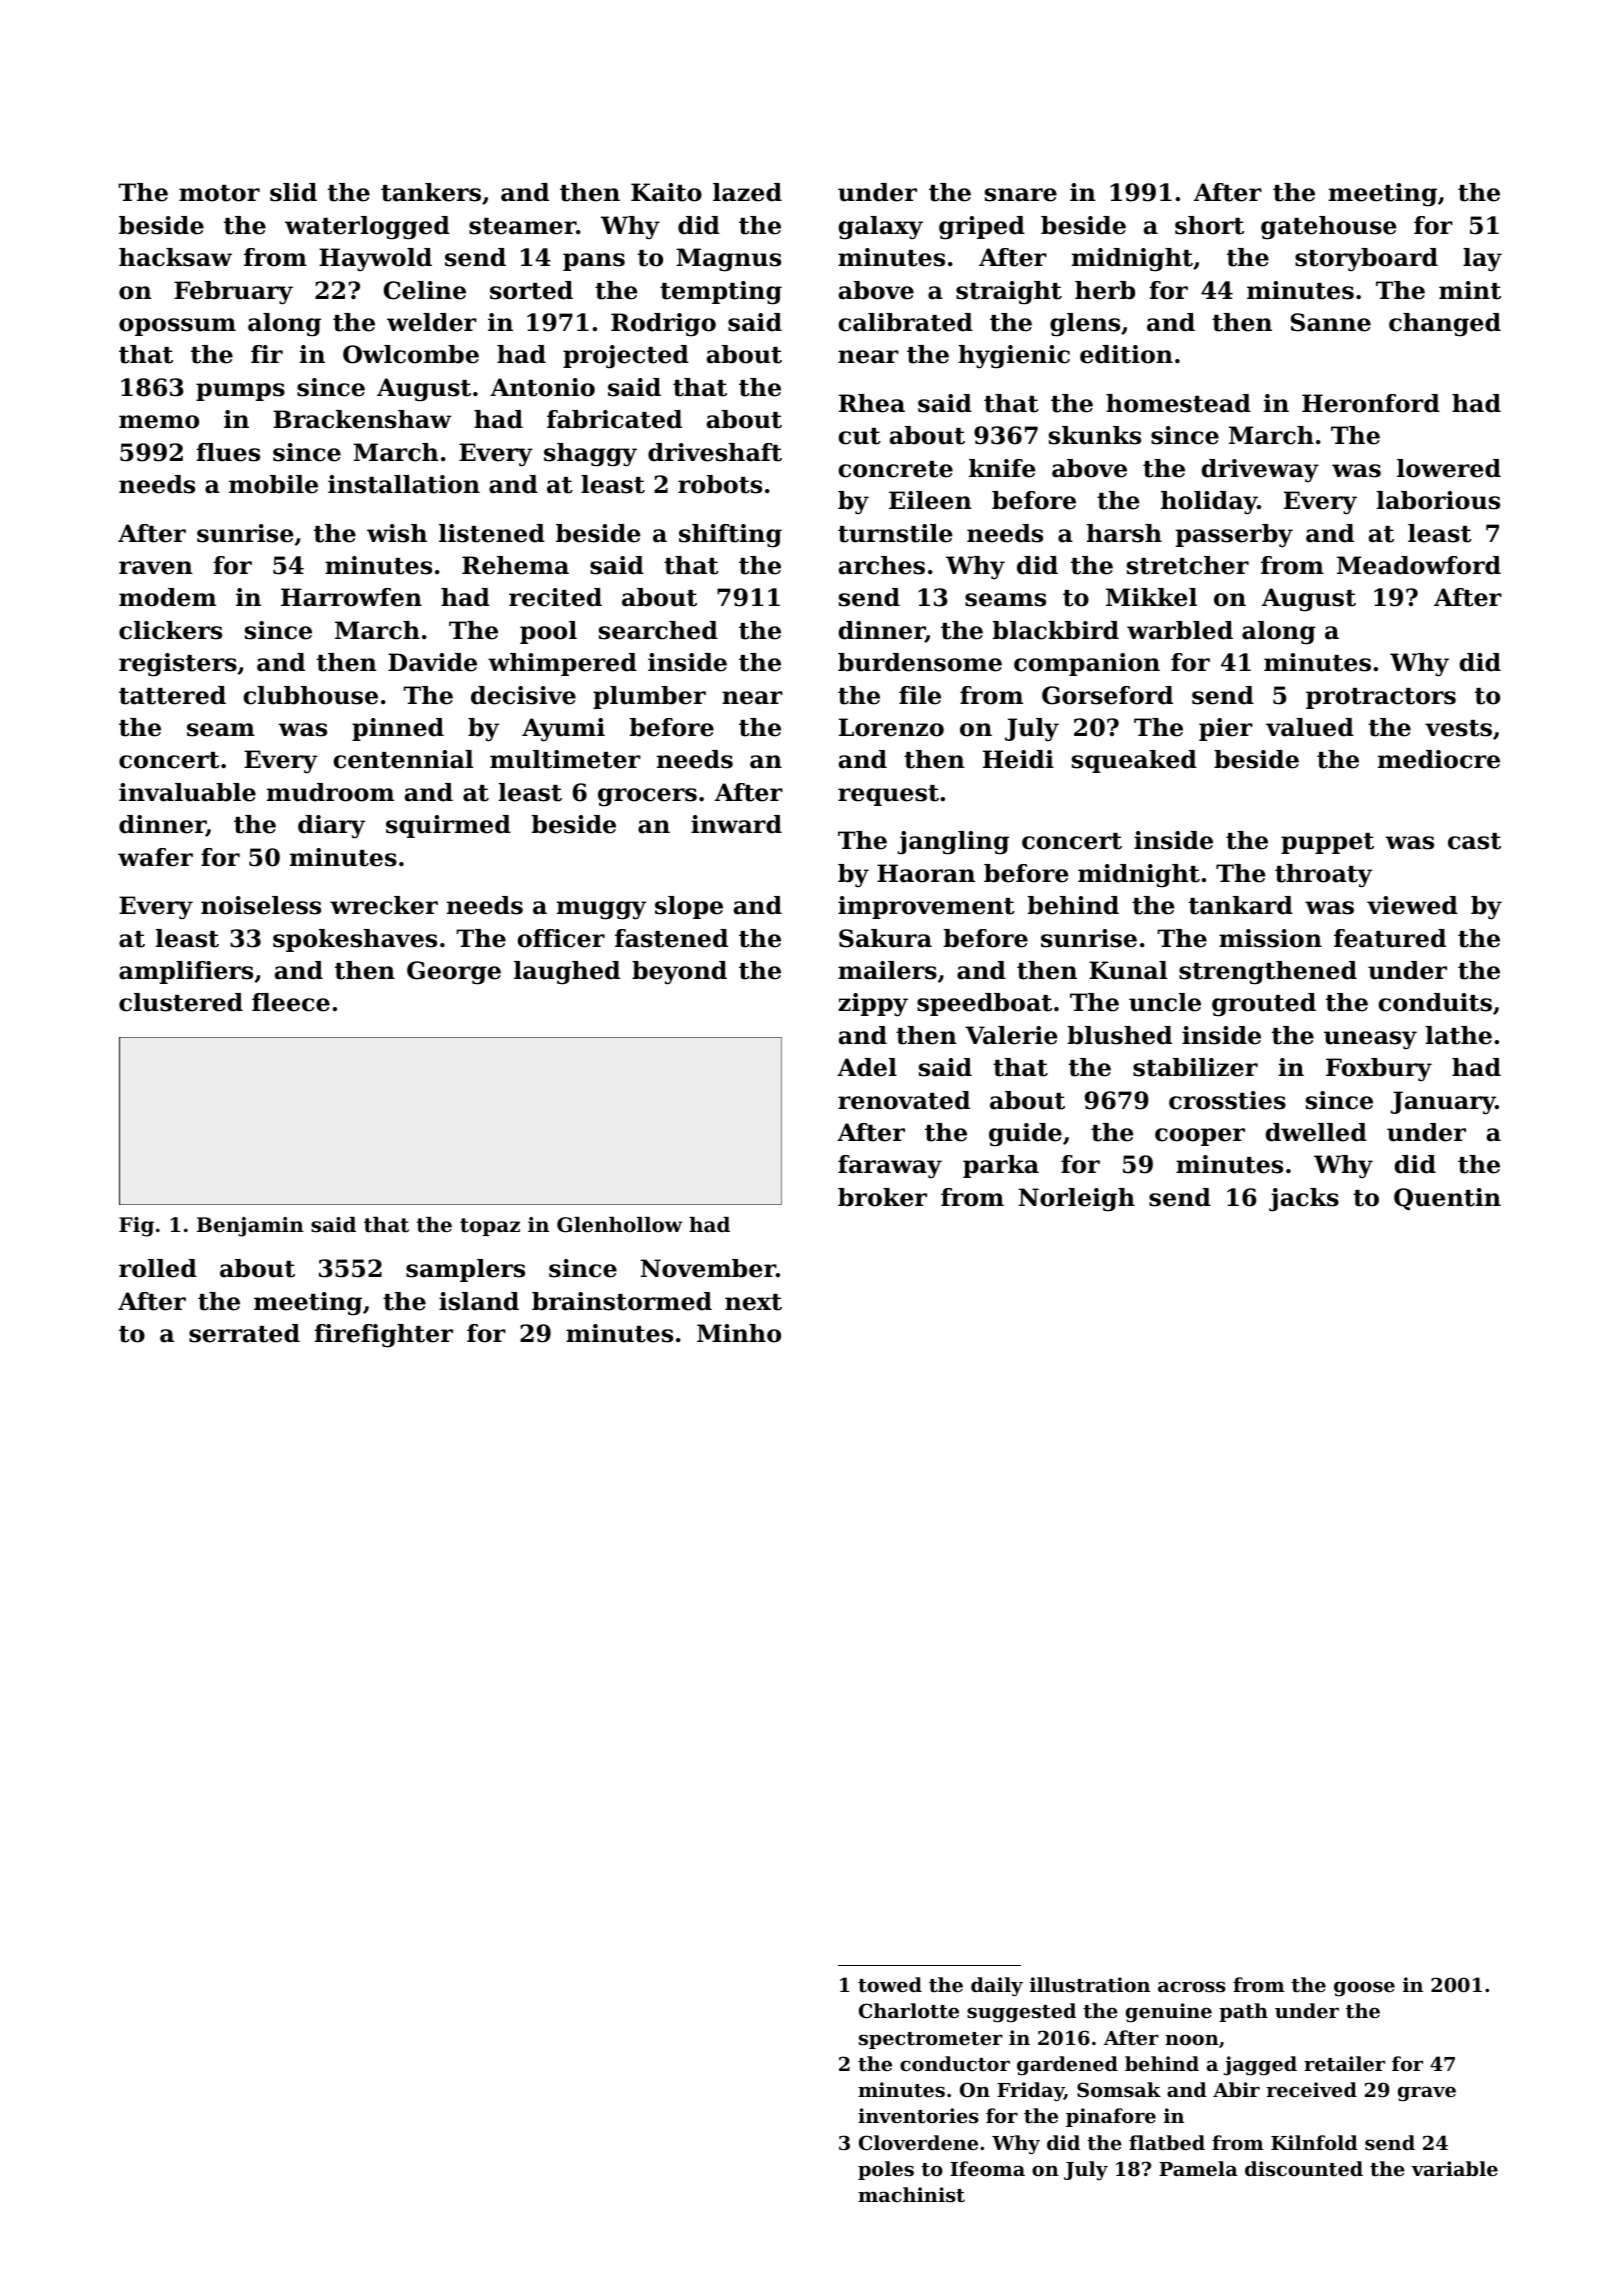  I want to click on Charlotte, so click(909, 2011).
